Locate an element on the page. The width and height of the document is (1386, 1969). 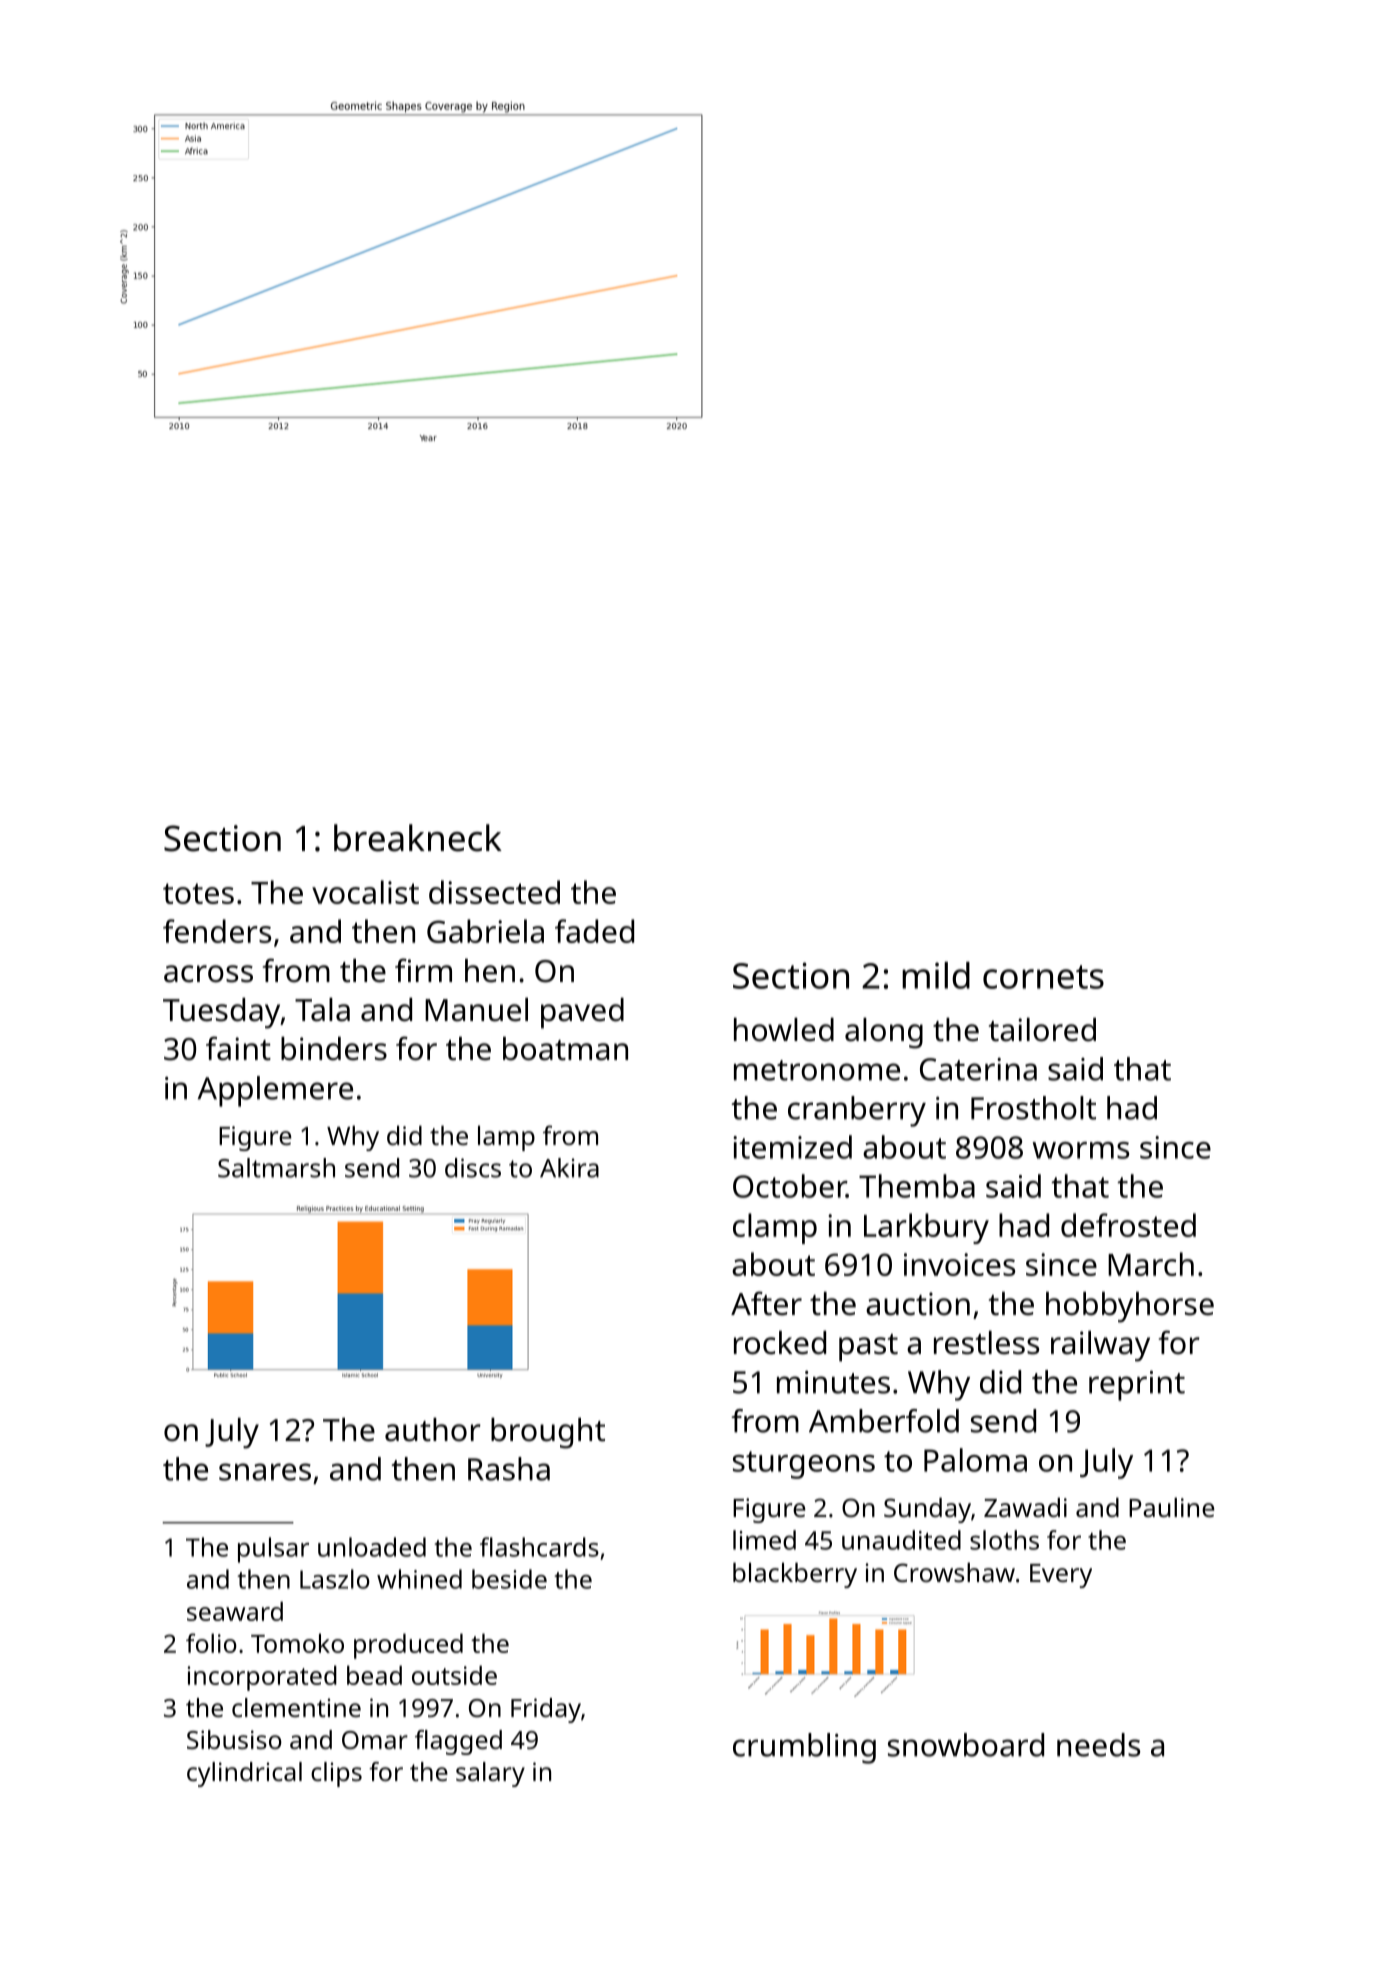
cornets is located at coordinates (1043, 977).
